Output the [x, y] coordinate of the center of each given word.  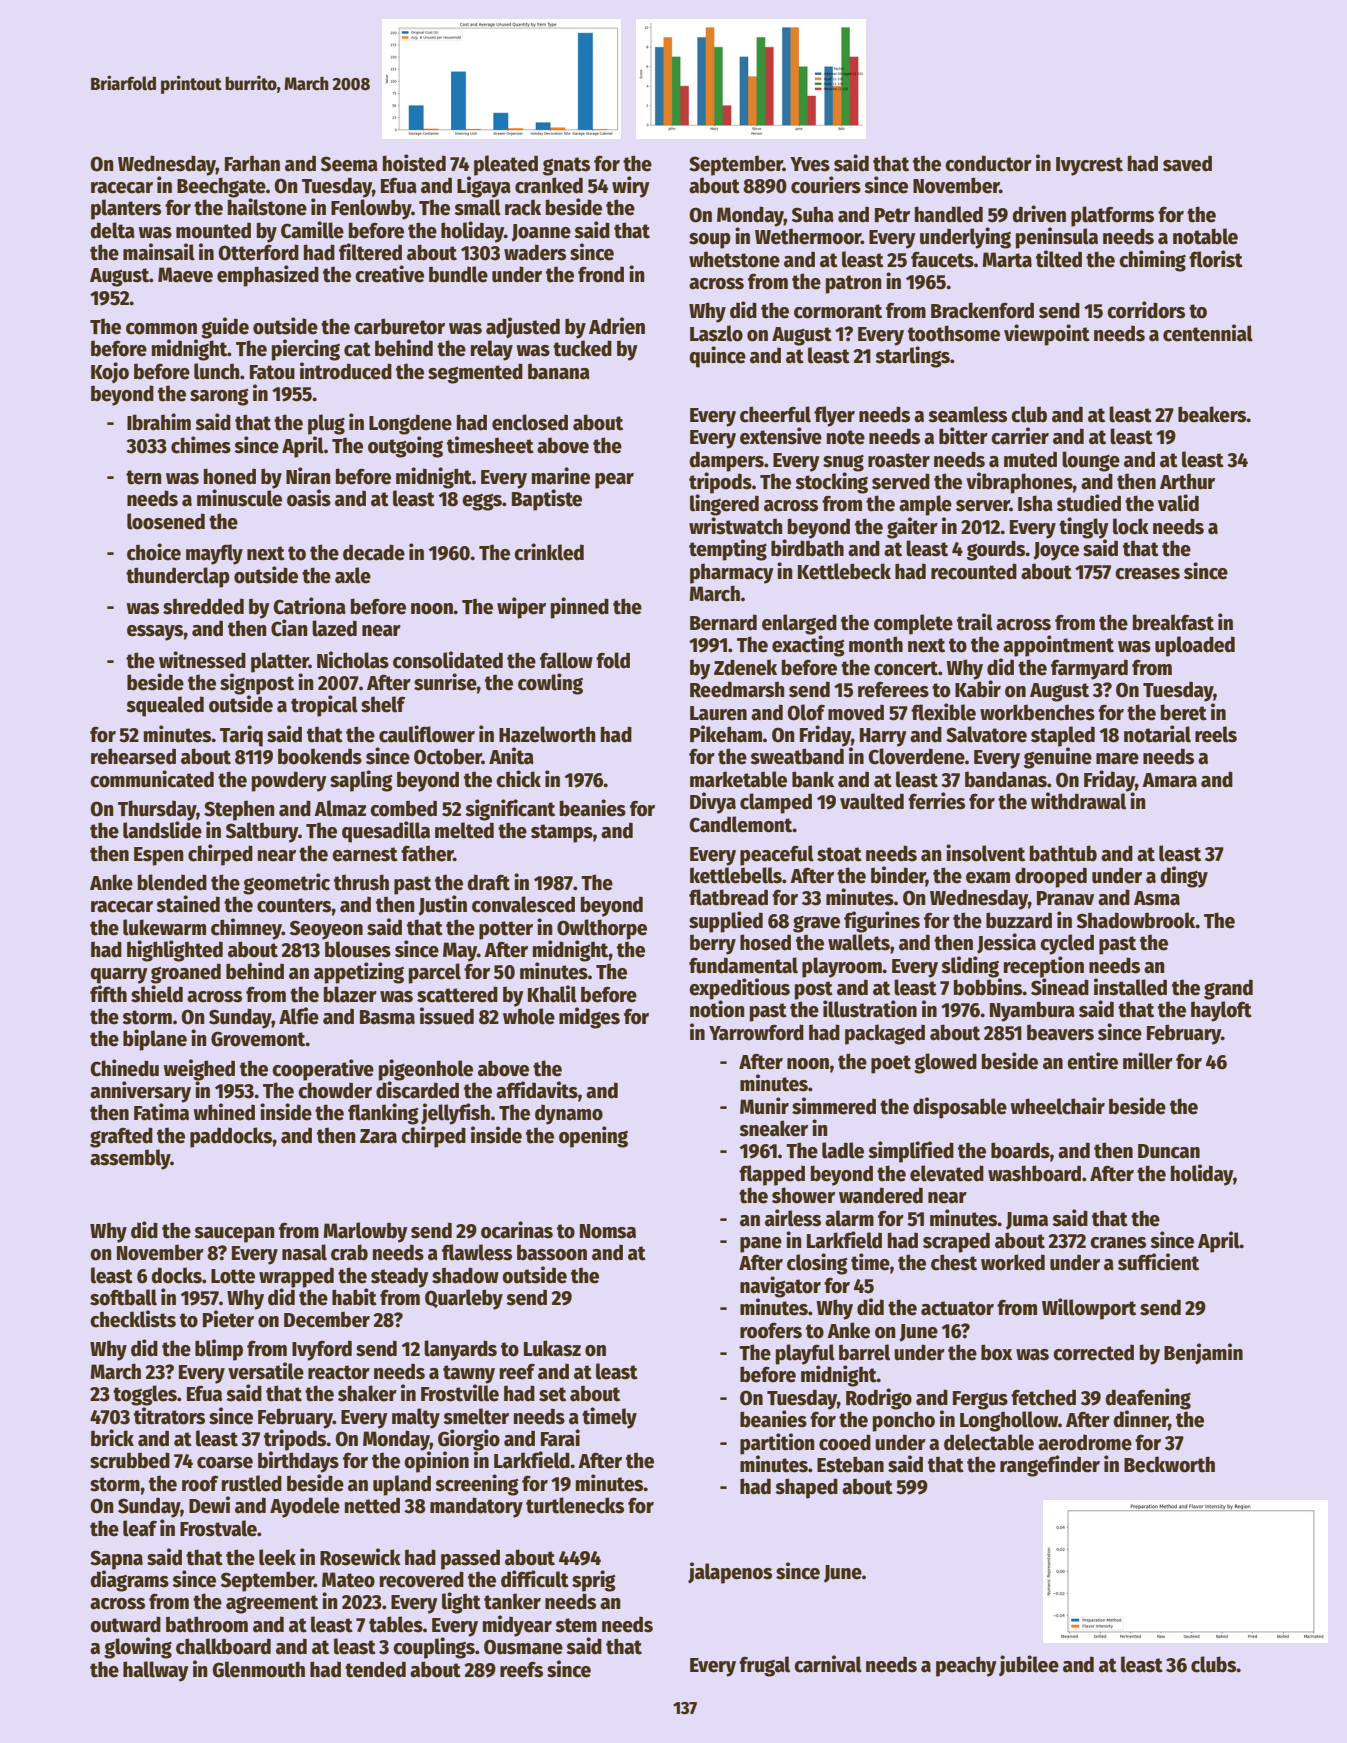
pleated [506, 165]
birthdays [298, 1462]
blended [172, 882]
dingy [1184, 877]
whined [224, 1112]
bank [813, 779]
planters [126, 209]
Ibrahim [159, 422]
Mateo [348, 1580]
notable [1205, 236]
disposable [960, 1108]
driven [1039, 214]
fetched [1043, 1397]
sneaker [773, 1128]
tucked [582, 348]
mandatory [476, 1507]
